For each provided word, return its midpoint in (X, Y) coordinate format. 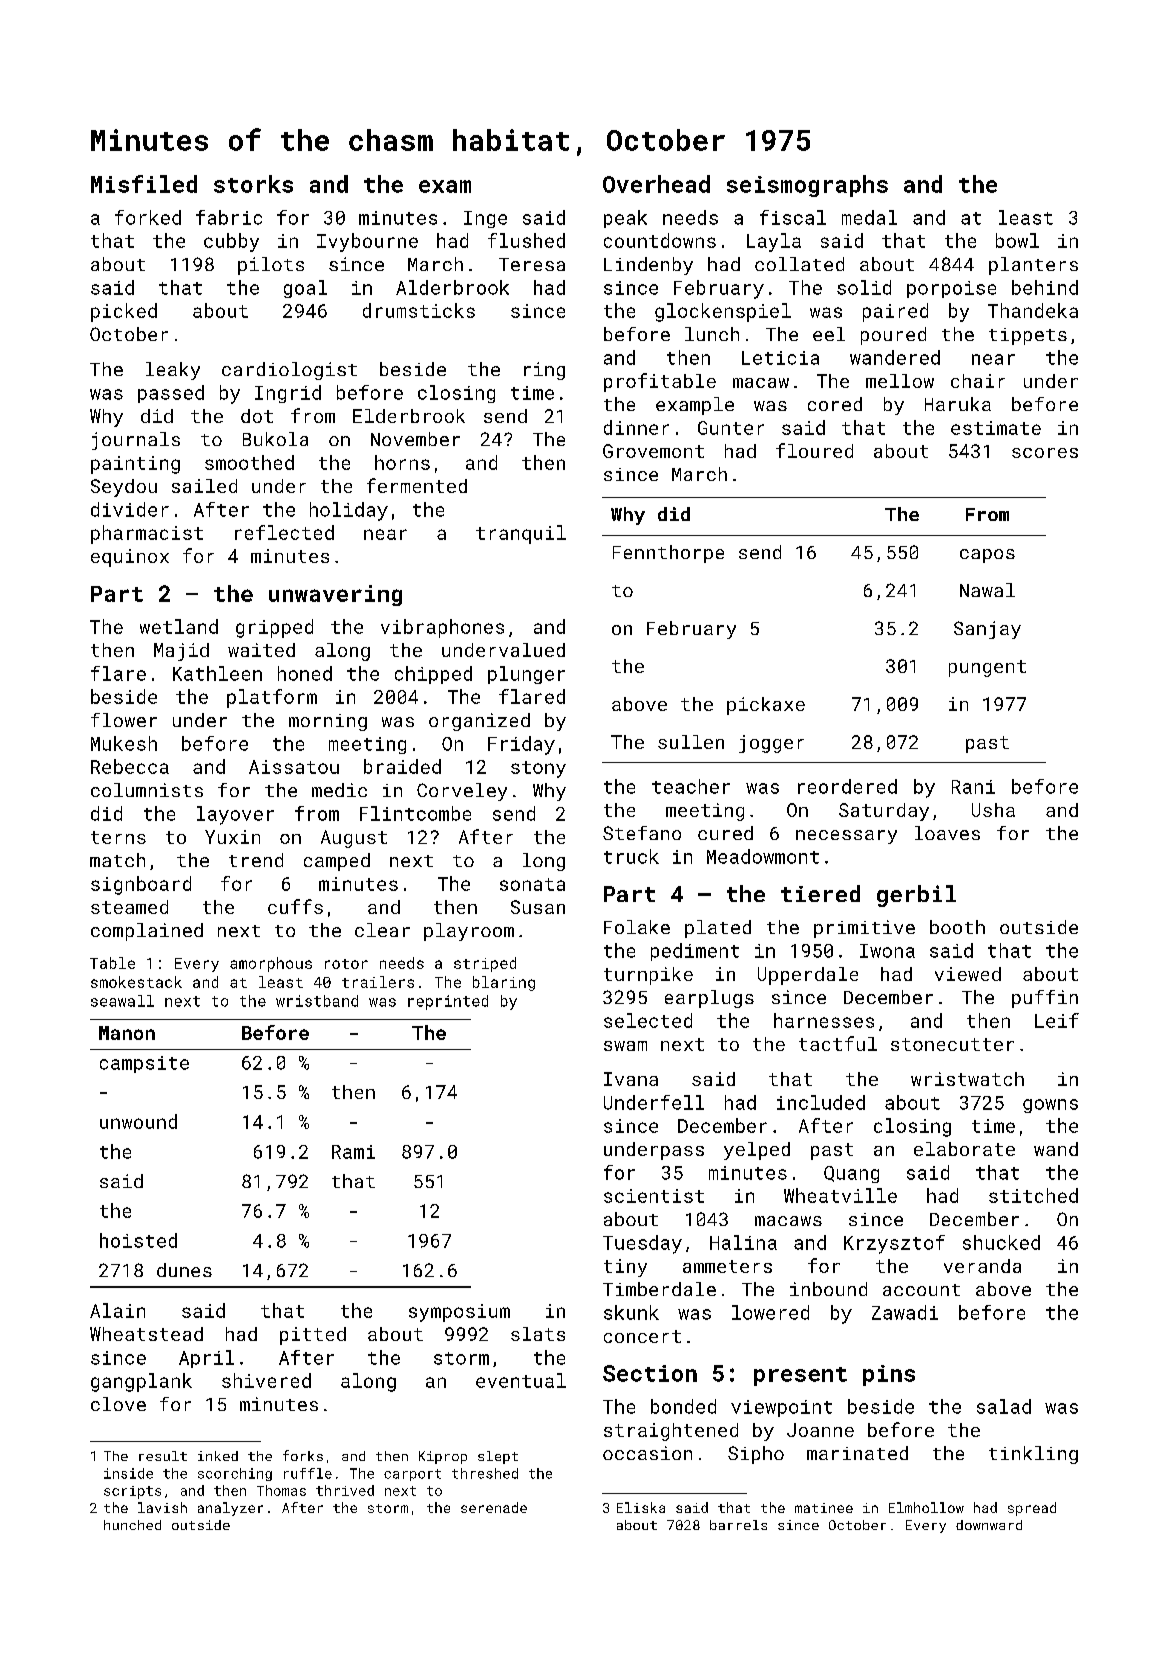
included (821, 1102)
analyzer (230, 1509)
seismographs (807, 186)
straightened (671, 1432)
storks (253, 184)
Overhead (656, 184)
